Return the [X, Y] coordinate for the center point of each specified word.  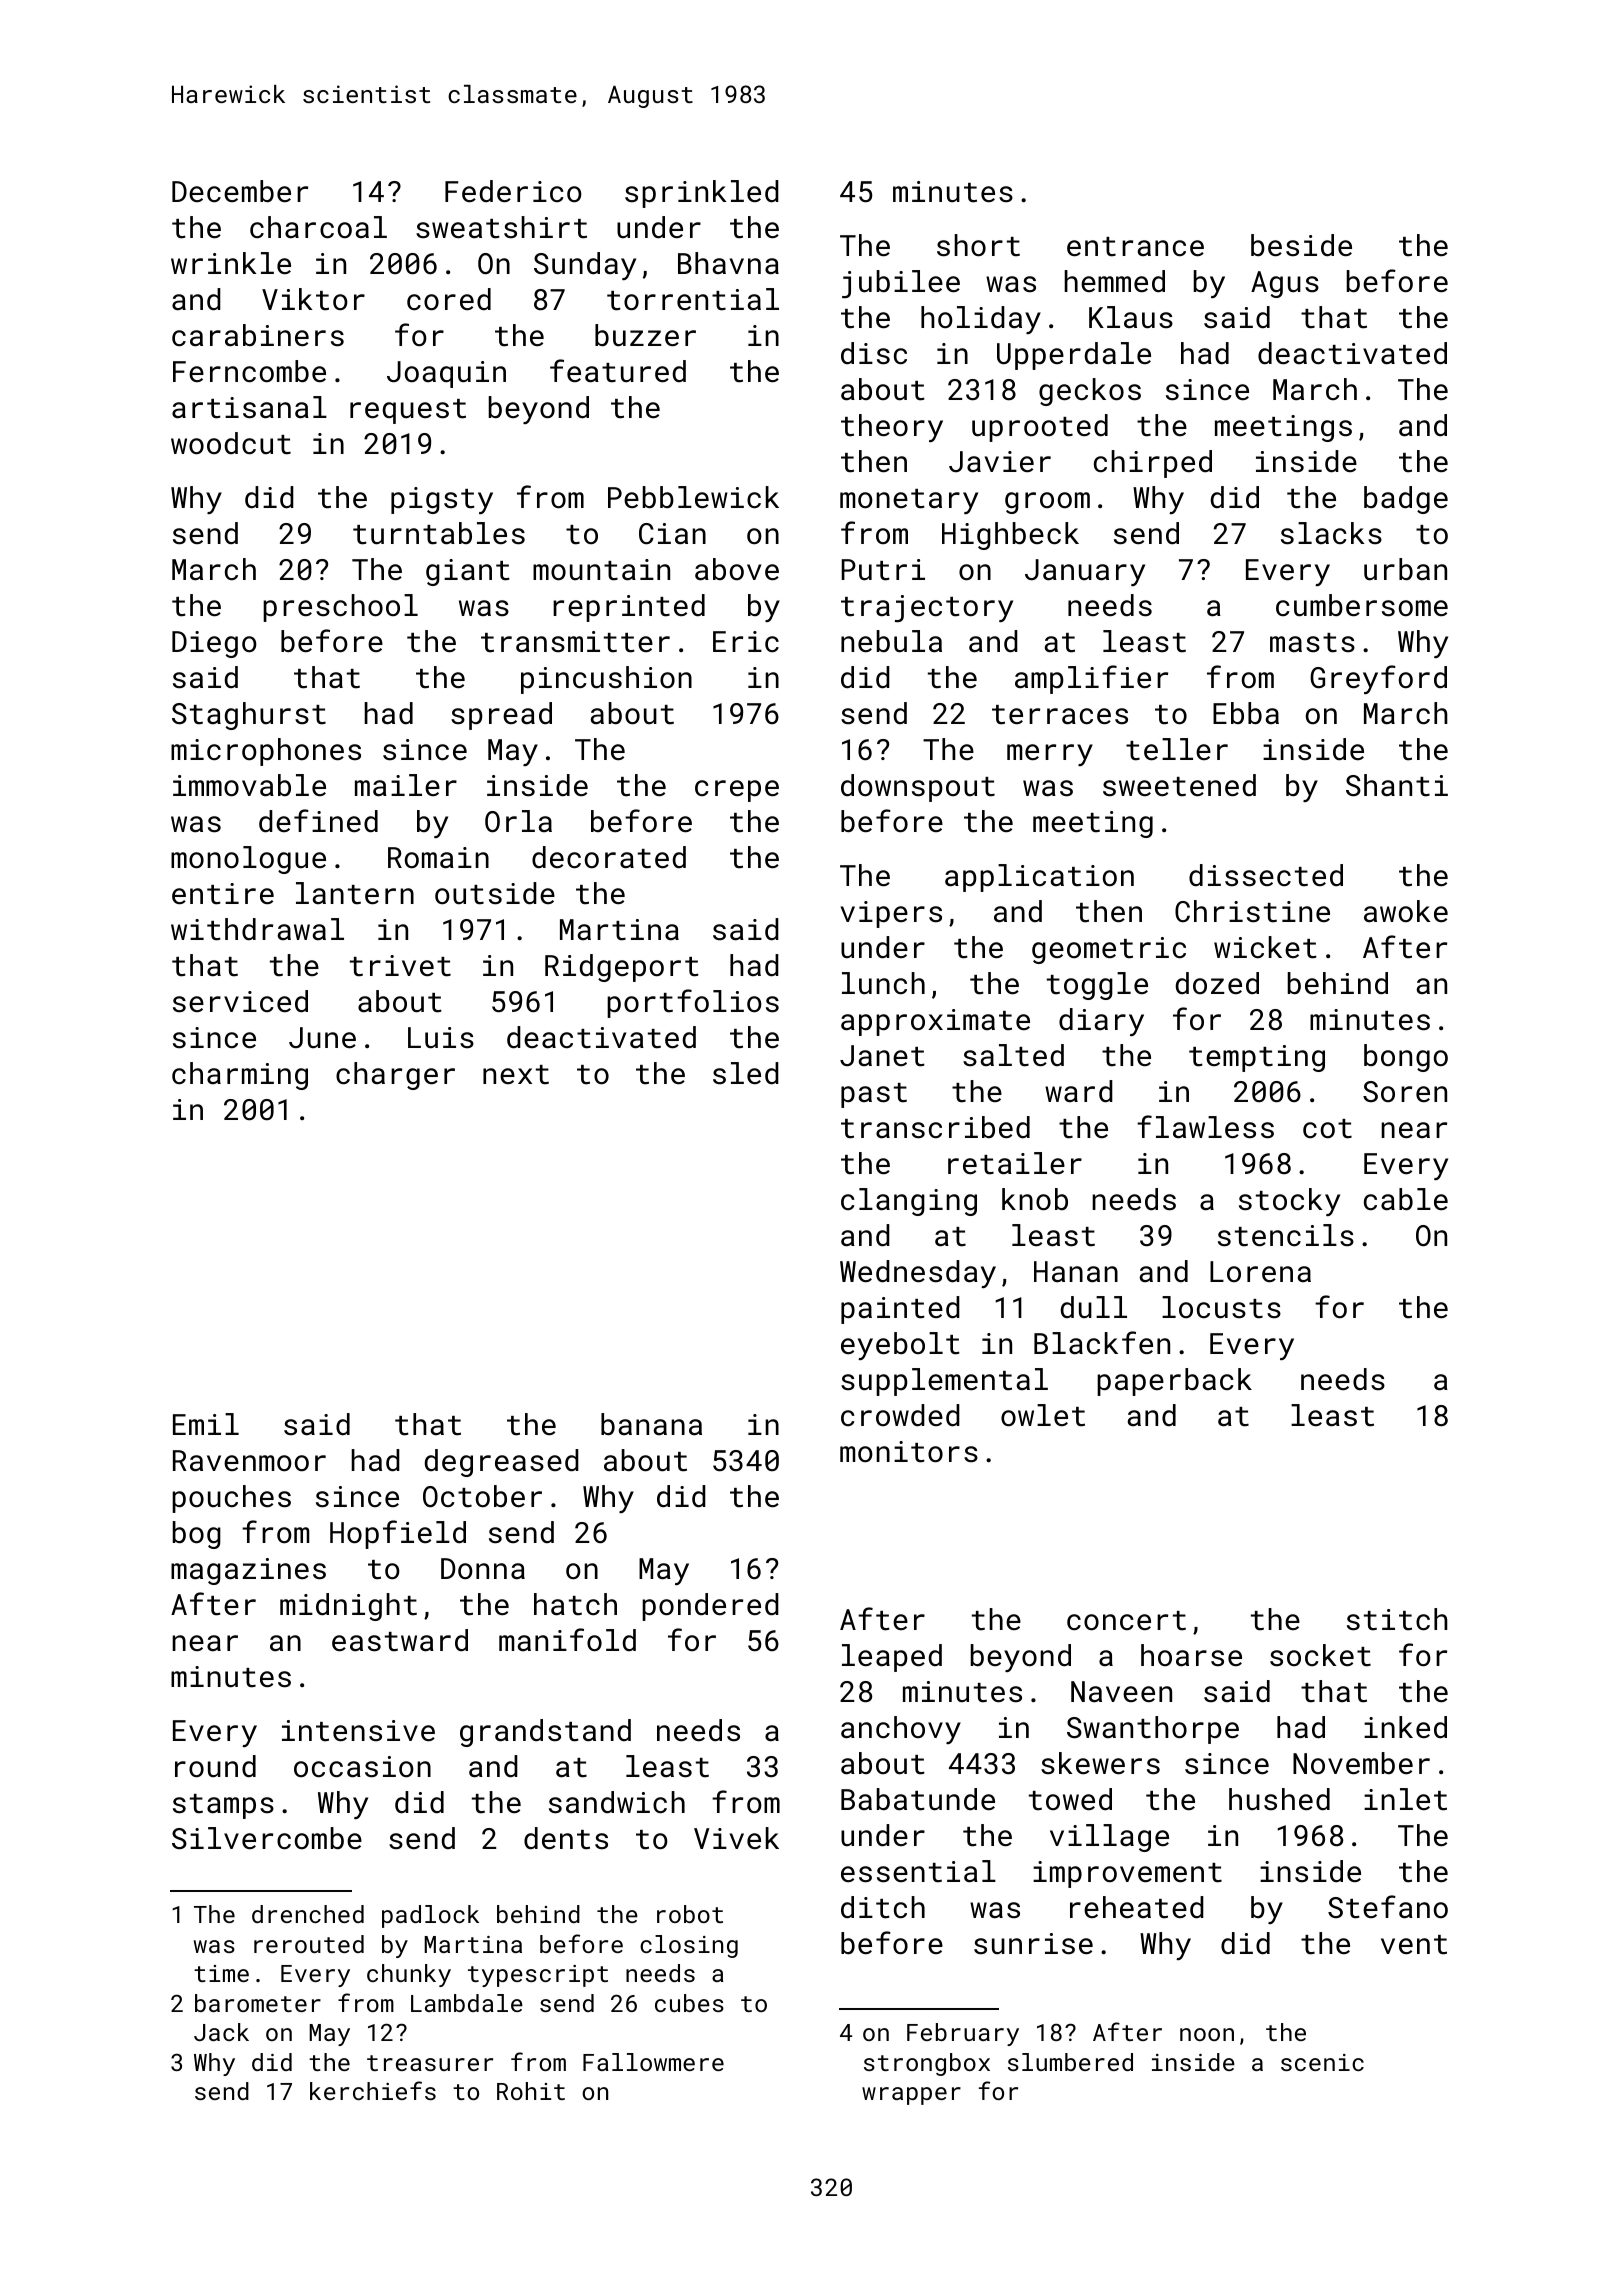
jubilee [901, 284]
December [240, 191]
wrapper [911, 2096]
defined [318, 821]
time [221, 1973]
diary [1101, 1022]
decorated [609, 857]
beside [1301, 245]
